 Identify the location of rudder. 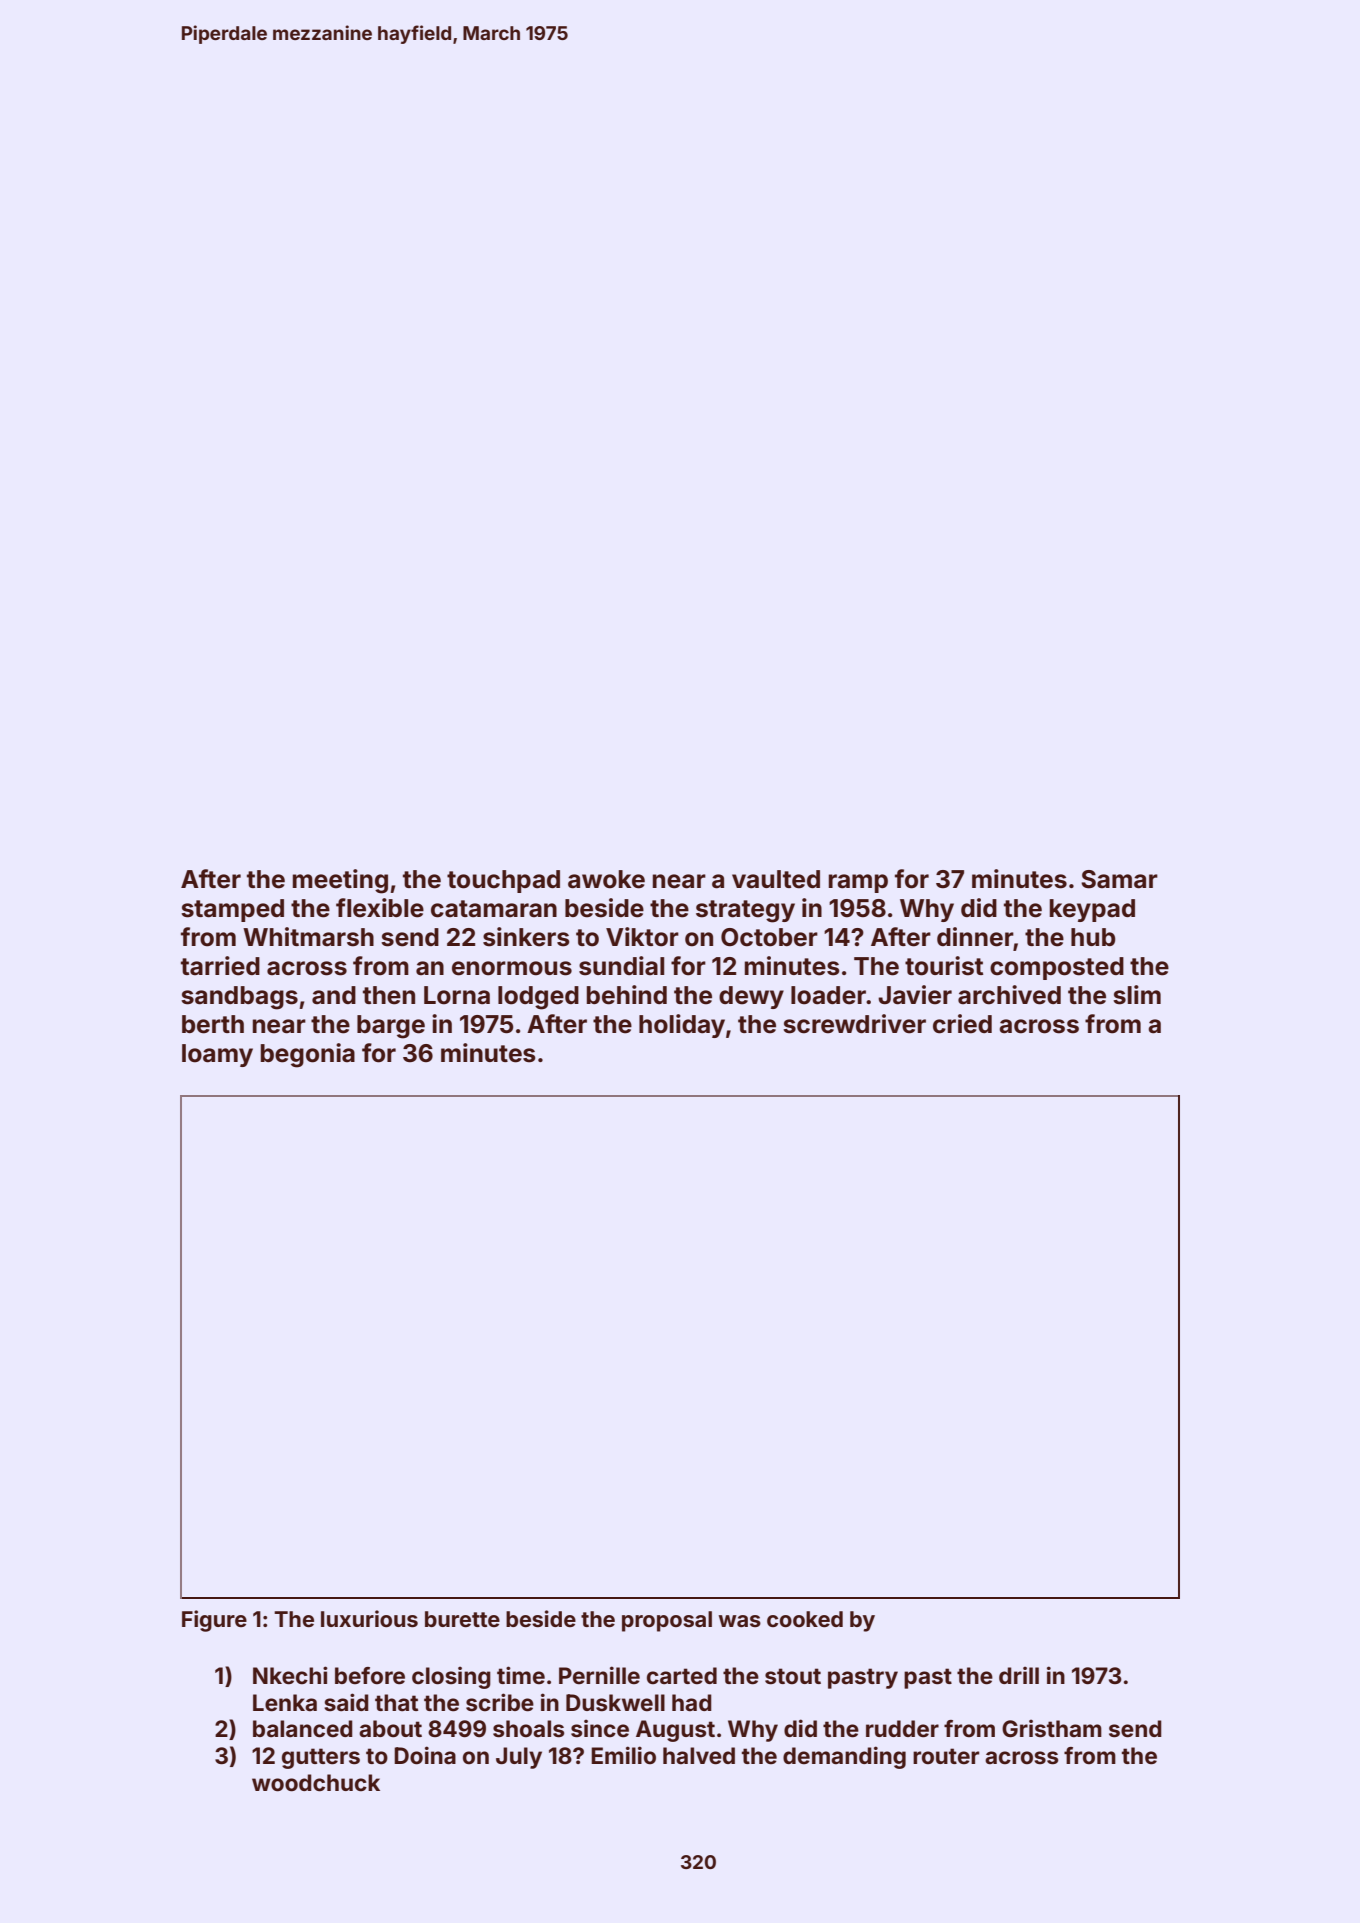
(902, 1729).
